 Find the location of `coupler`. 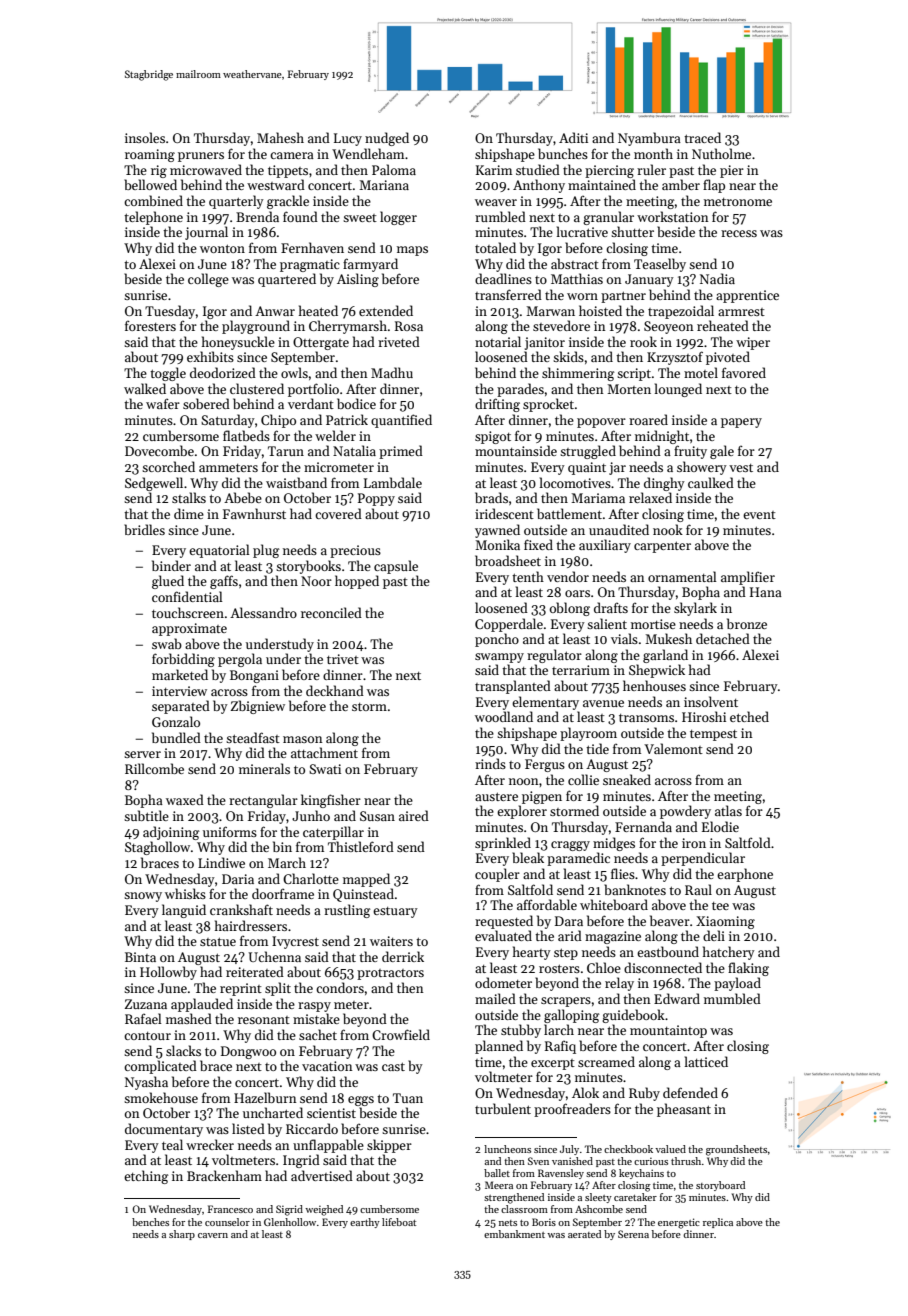

coupler is located at coordinates (497, 875).
